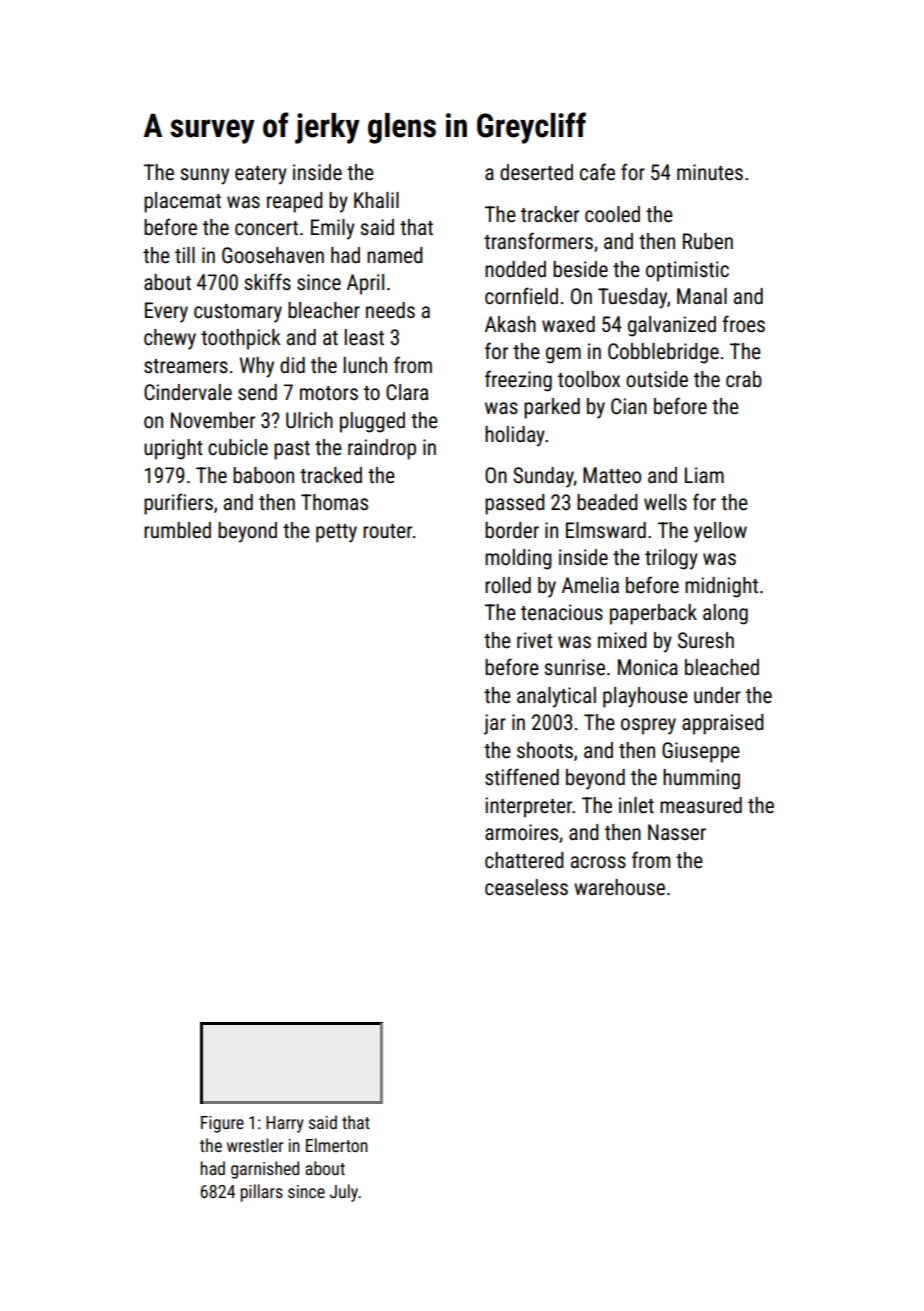 This document has height=1311, width=924. Describe the element at coordinates (387, 531) in the document. I see `router` at that location.
